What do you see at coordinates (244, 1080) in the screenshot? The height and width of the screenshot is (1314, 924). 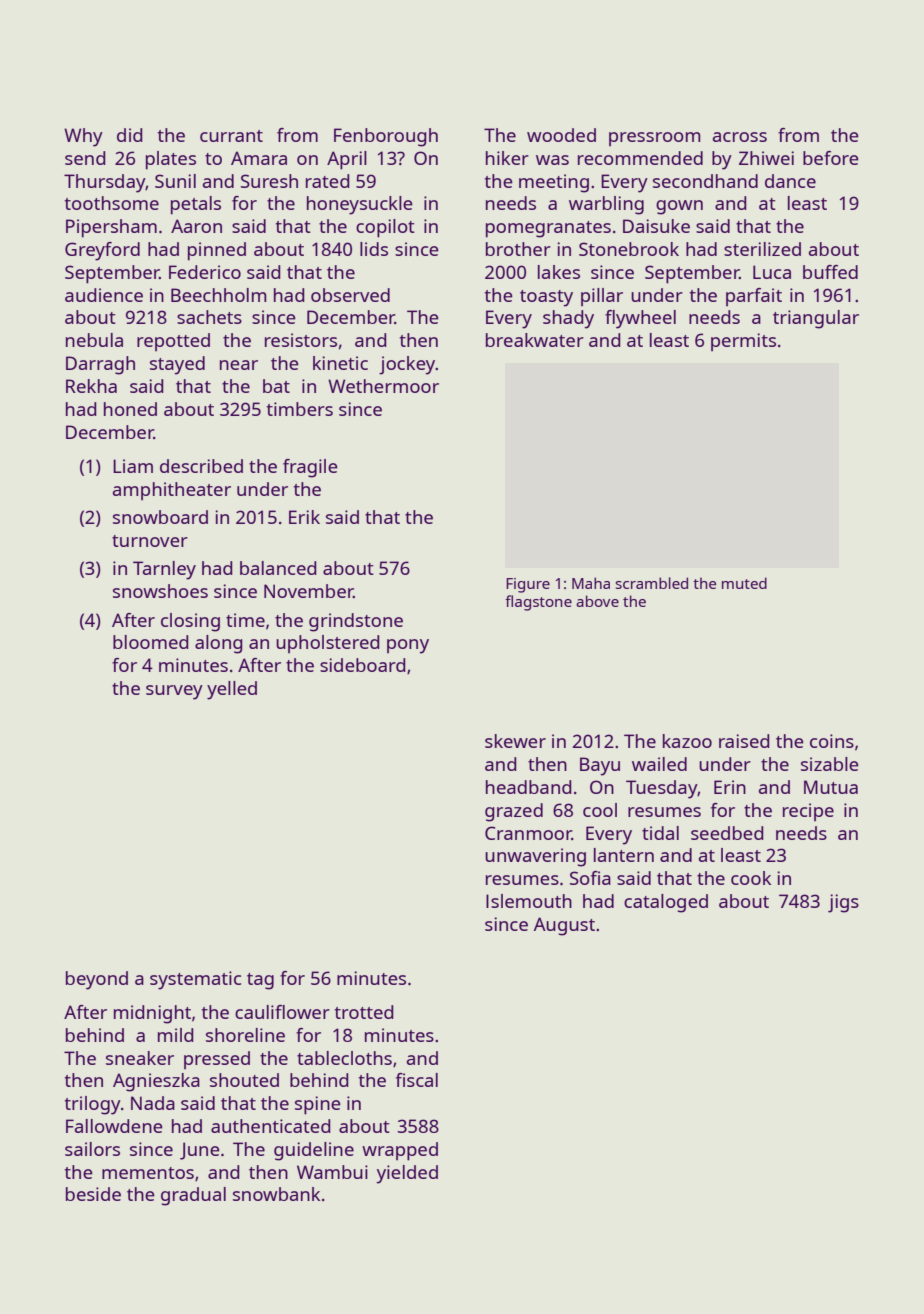 I see `shouted` at bounding box center [244, 1080].
